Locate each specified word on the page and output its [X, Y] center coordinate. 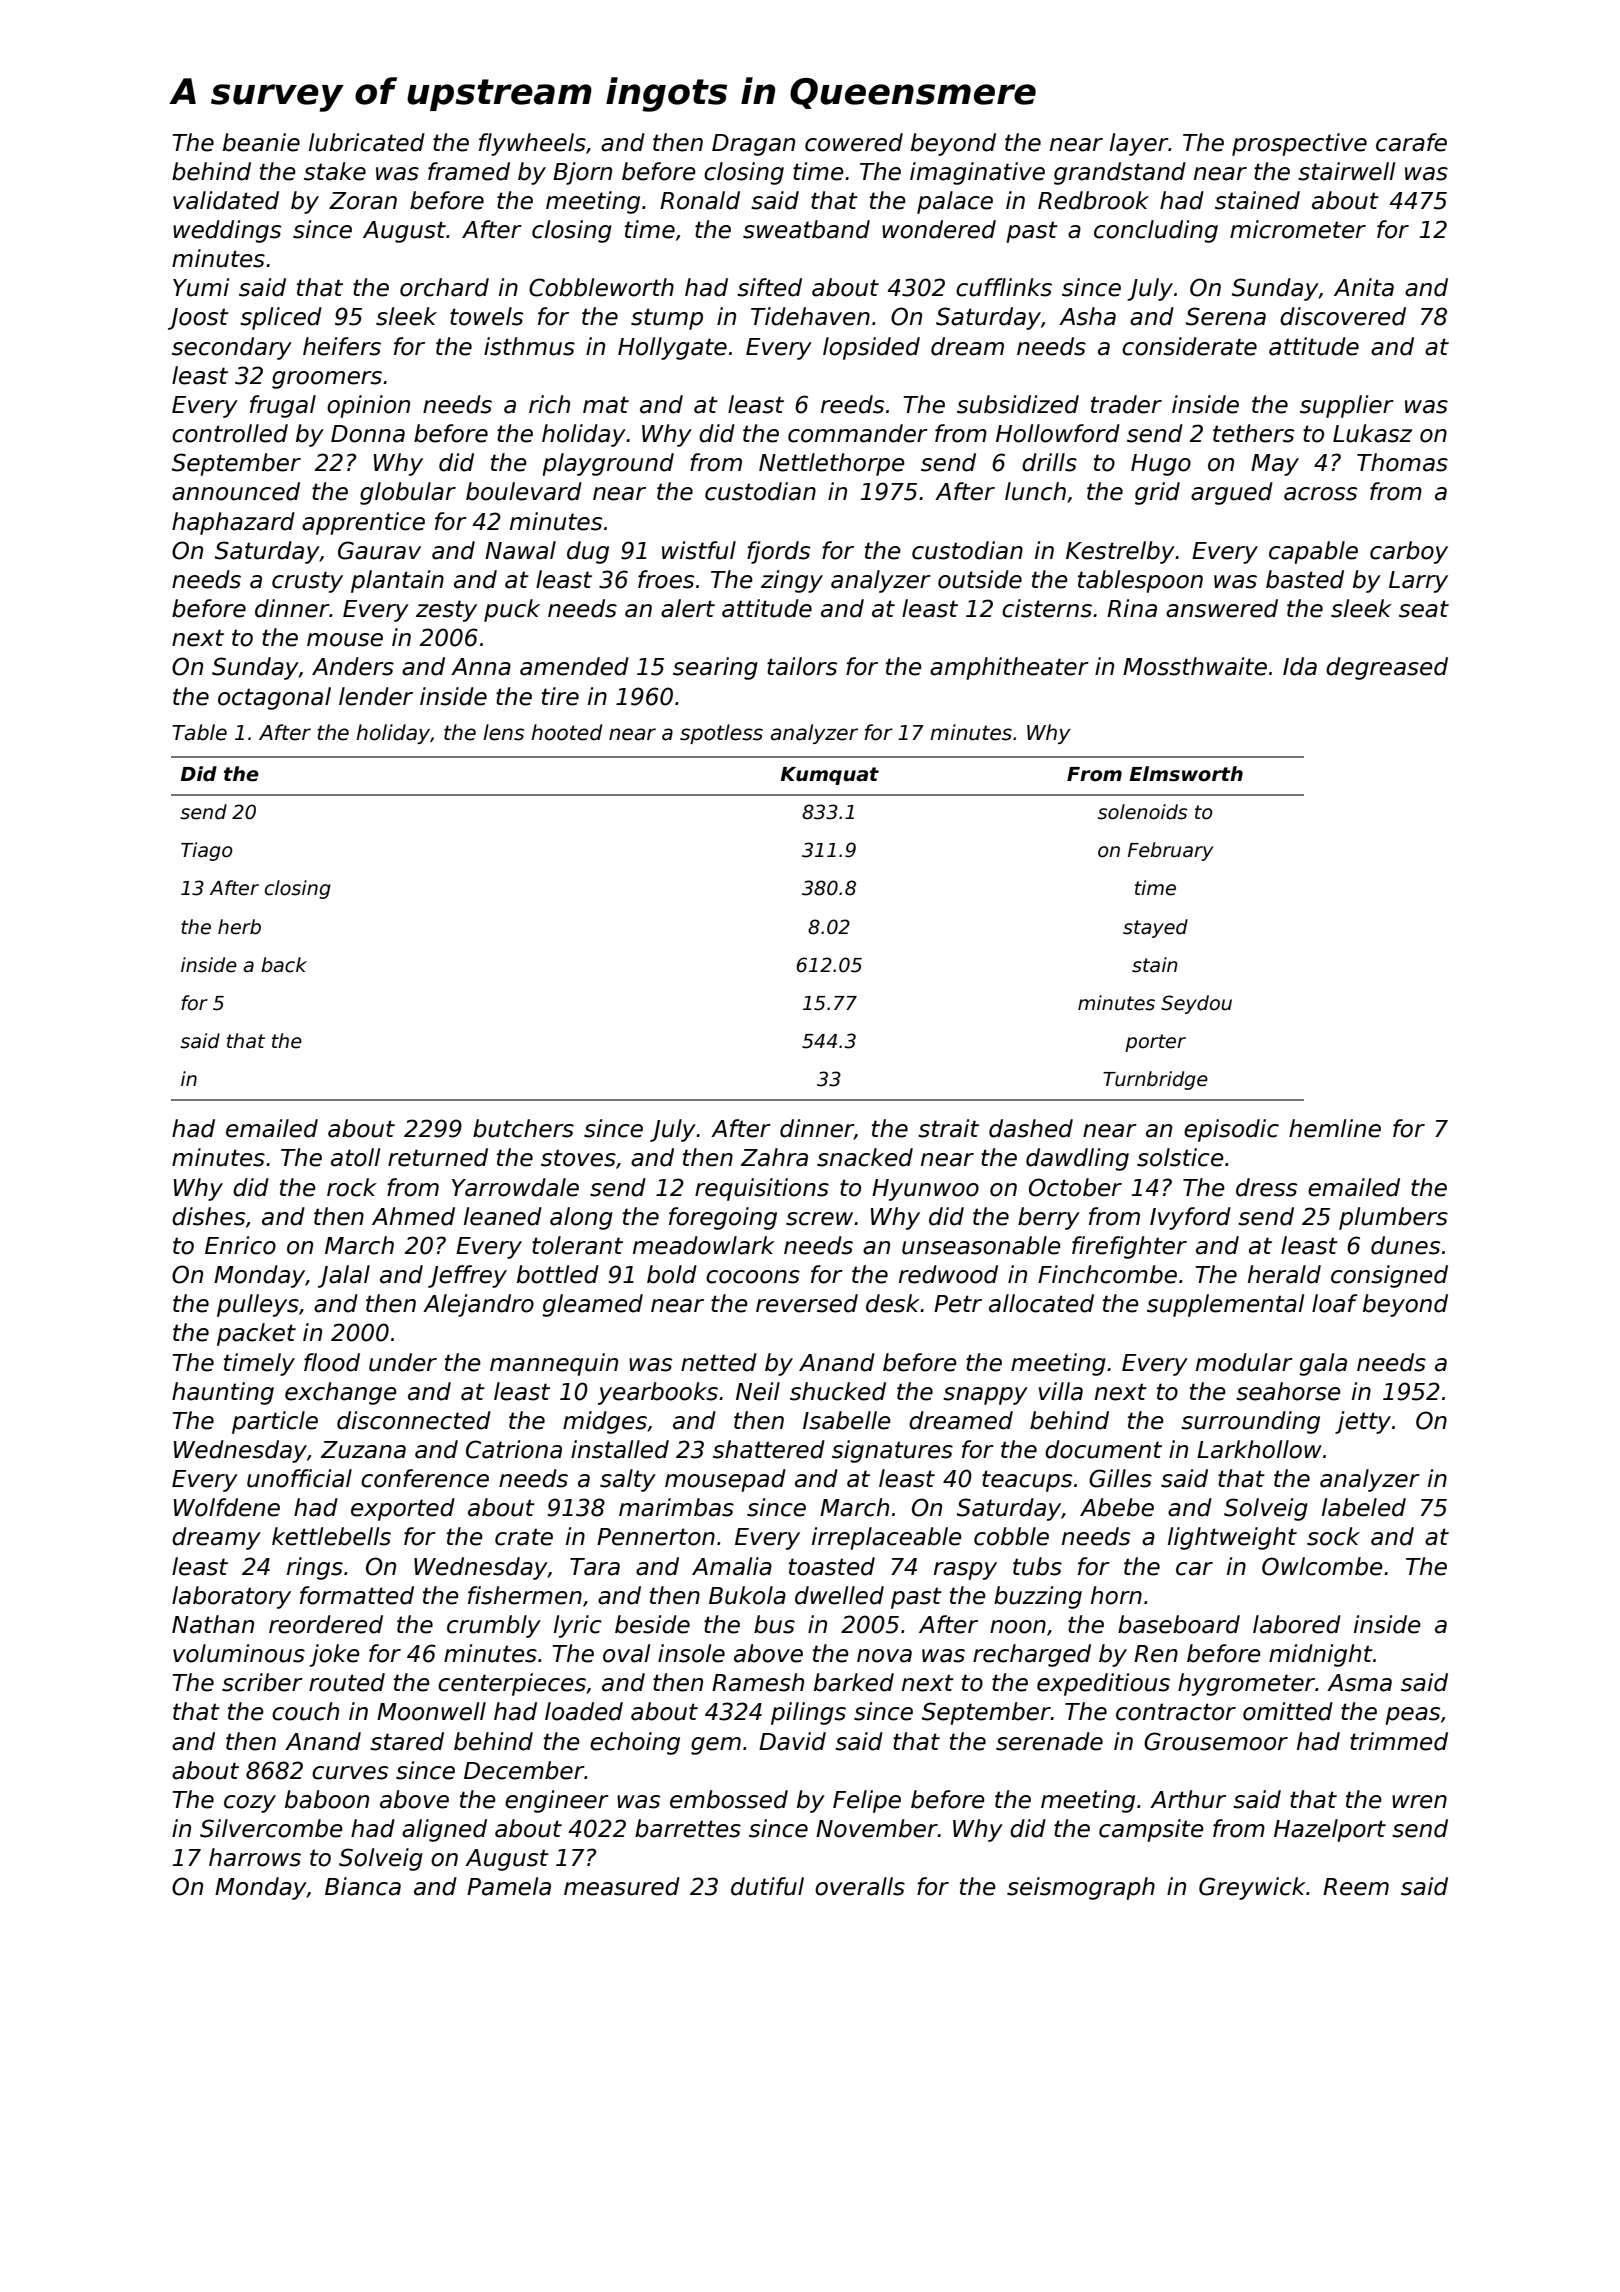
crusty [307, 582]
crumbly [494, 1626]
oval [626, 1653]
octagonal [274, 698]
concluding [1156, 231]
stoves [578, 1158]
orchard [444, 287]
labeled [1364, 1507]
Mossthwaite [1195, 666]
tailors [802, 666]
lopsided [871, 348]
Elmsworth [1186, 774]
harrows [255, 1857]
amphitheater [1009, 668]
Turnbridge [1155, 1080]
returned [438, 1157]
